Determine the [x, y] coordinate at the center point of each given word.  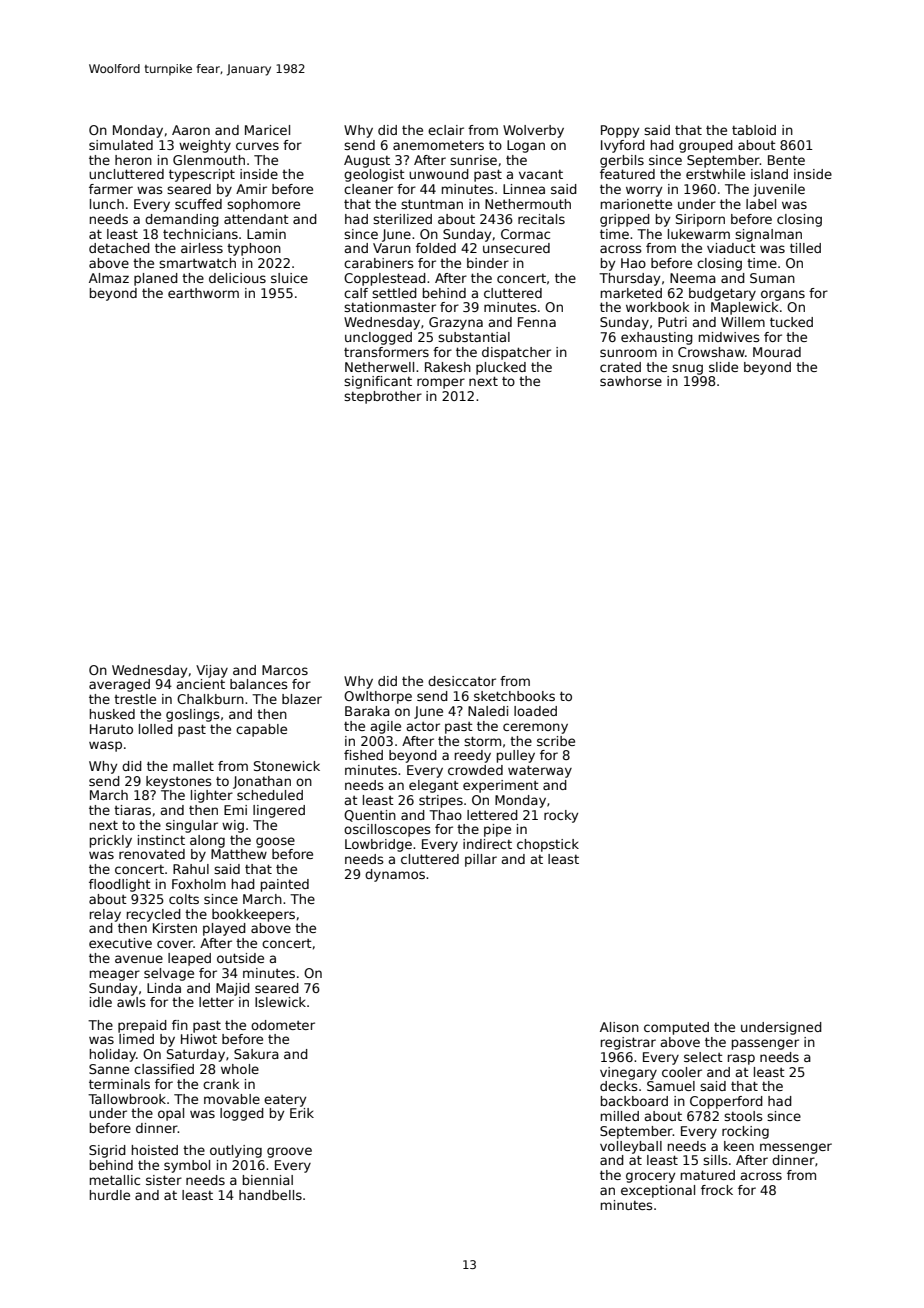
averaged [119, 685]
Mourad [777, 352]
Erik [302, 1113]
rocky [561, 816]
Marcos [285, 670]
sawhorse [631, 381]
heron [133, 160]
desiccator [462, 681]
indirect [487, 844]
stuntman [432, 204]
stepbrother [383, 397]
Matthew [239, 854]
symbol [187, 1166]
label [761, 204]
